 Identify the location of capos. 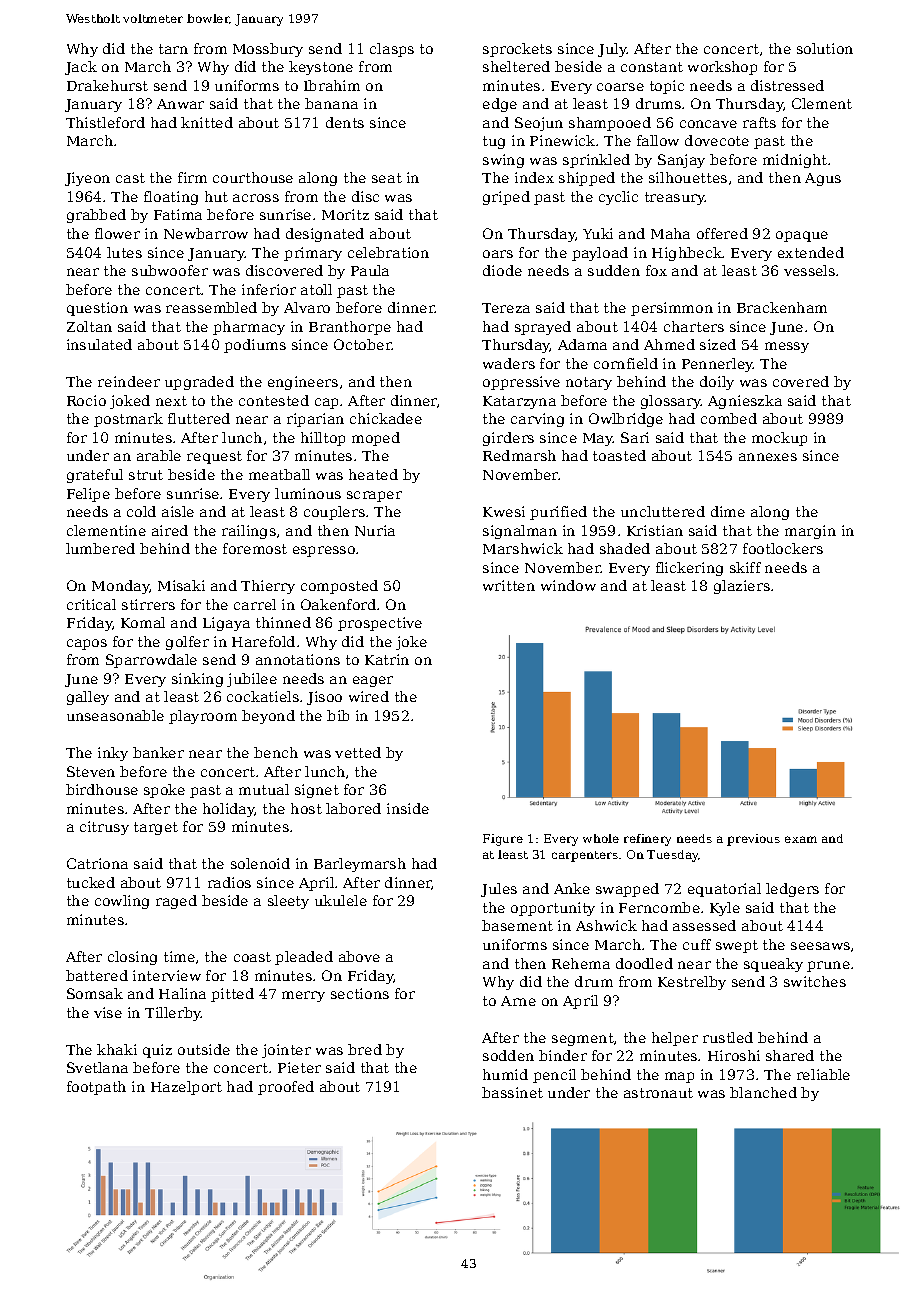
(87, 644).
